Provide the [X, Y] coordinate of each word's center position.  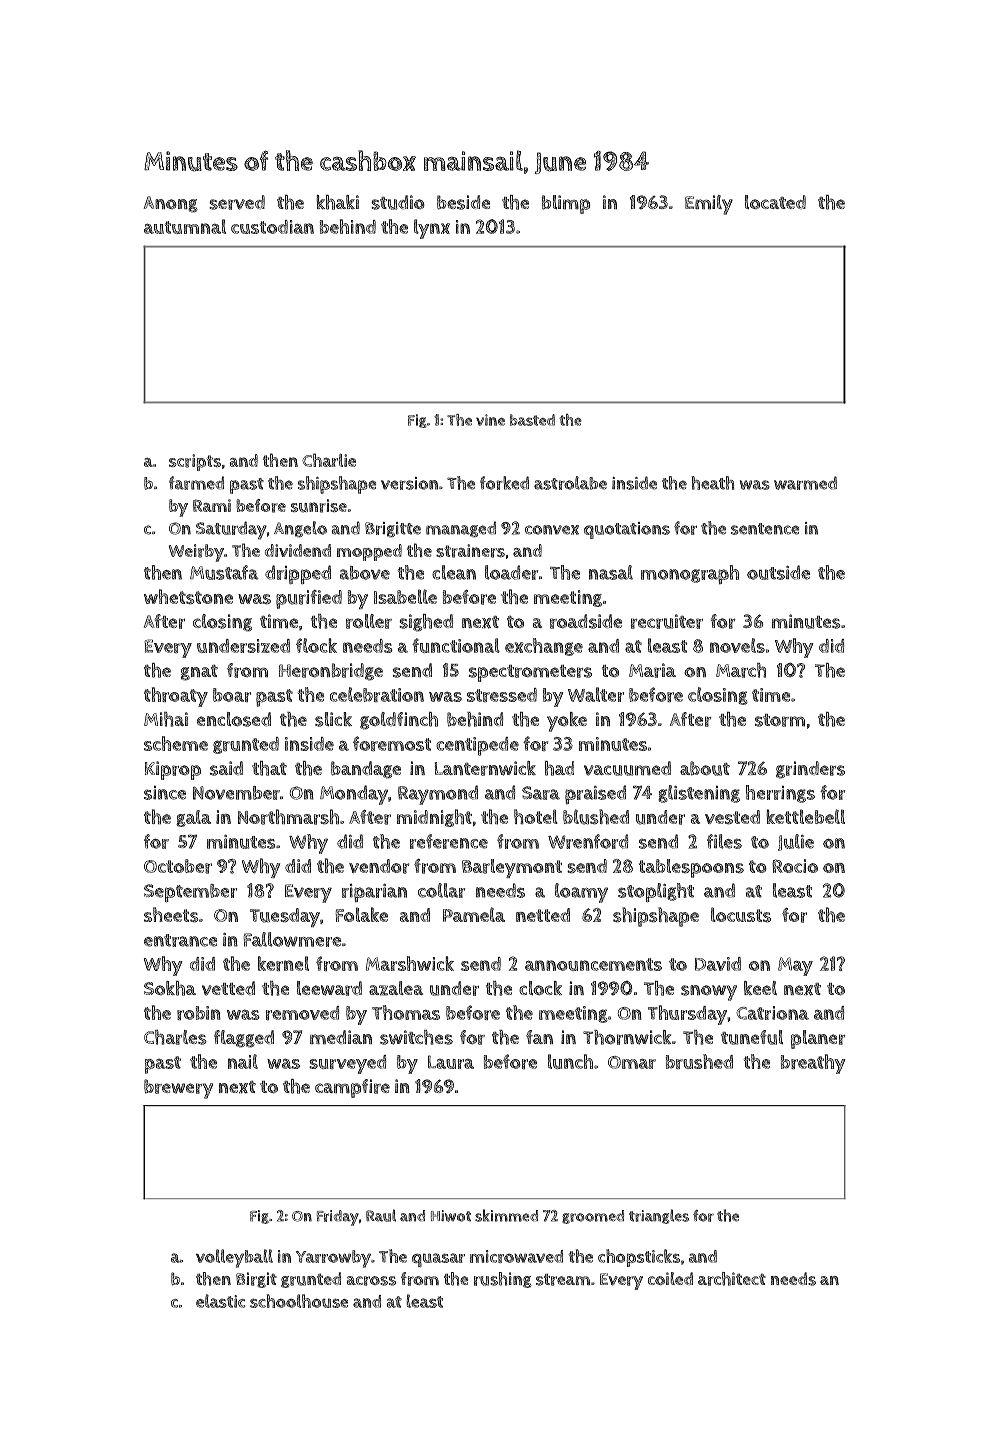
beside [463, 202]
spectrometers [530, 673]
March [741, 670]
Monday [354, 795]
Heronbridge [331, 672]
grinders [810, 770]
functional [456, 645]
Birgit [256, 1280]
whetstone [188, 596]
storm [780, 720]
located [775, 202]
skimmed [506, 1215]
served [237, 202]
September [190, 893]
